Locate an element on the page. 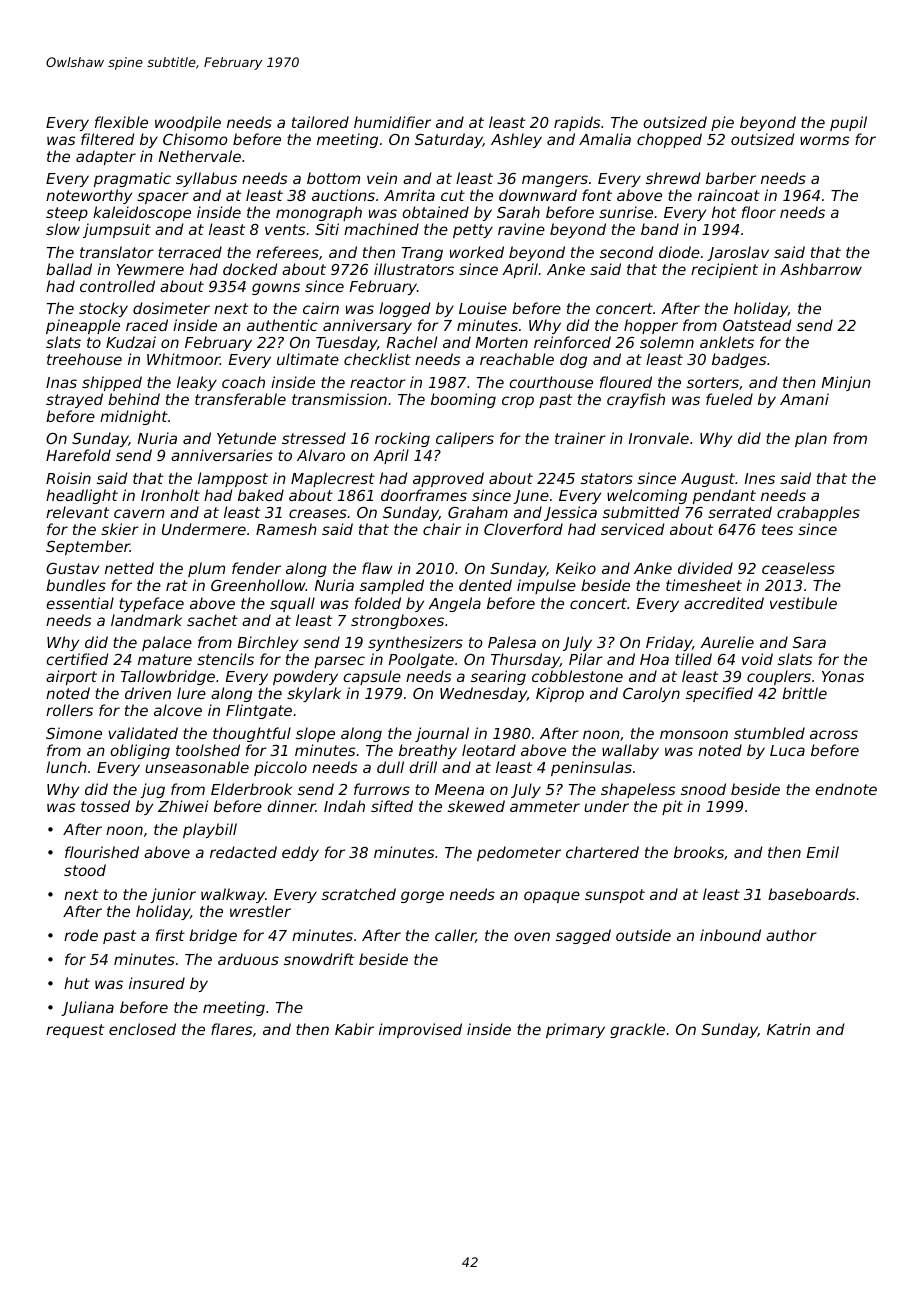  Ashbarrow is located at coordinates (821, 269).
